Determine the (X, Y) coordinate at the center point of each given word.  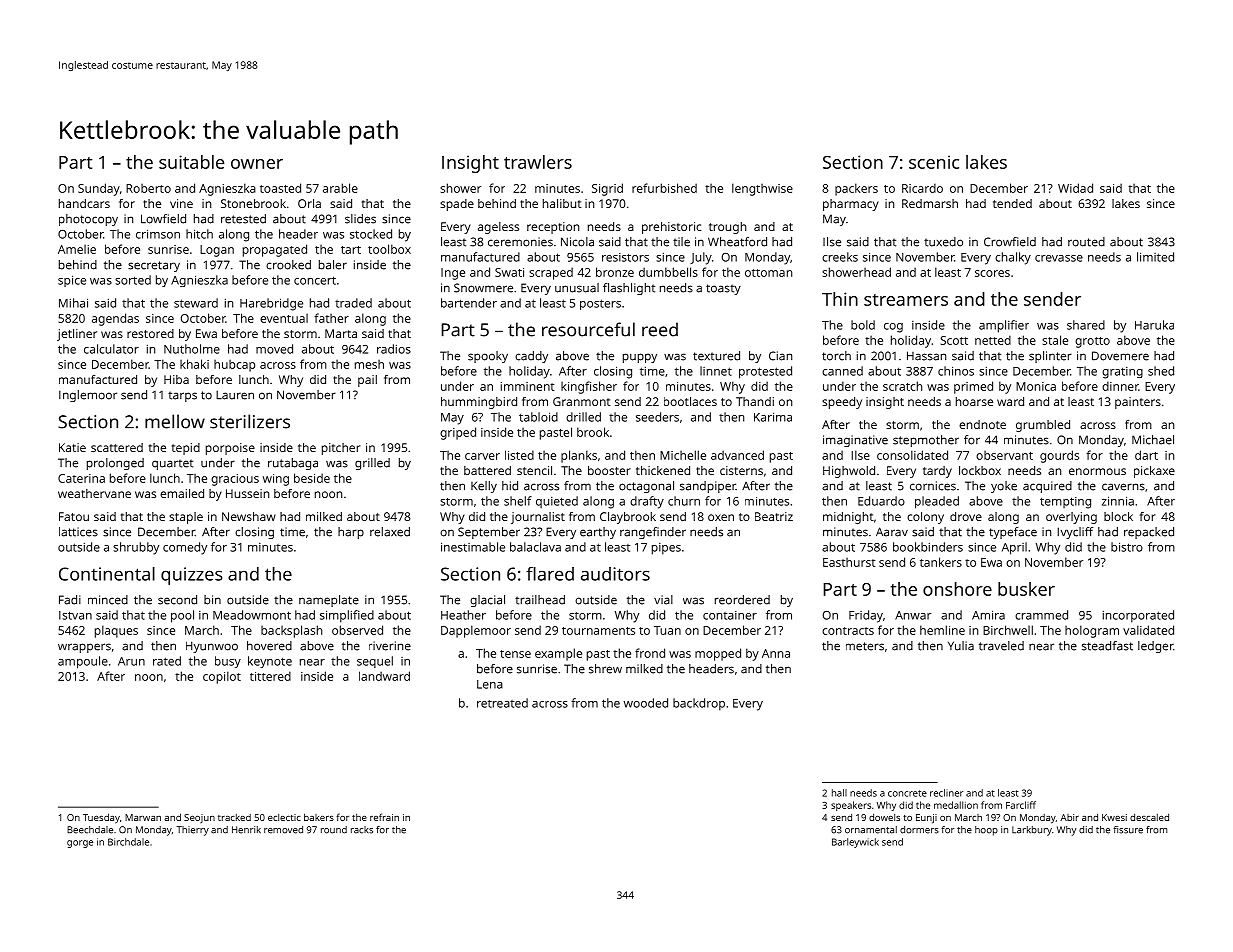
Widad (1075, 188)
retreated (502, 703)
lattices (78, 532)
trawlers (538, 162)
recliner (946, 793)
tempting (1065, 503)
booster (609, 470)
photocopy (88, 220)
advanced (737, 455)
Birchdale (128, 842)
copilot (222, 677)
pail (367, 381)
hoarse (974, 401)
